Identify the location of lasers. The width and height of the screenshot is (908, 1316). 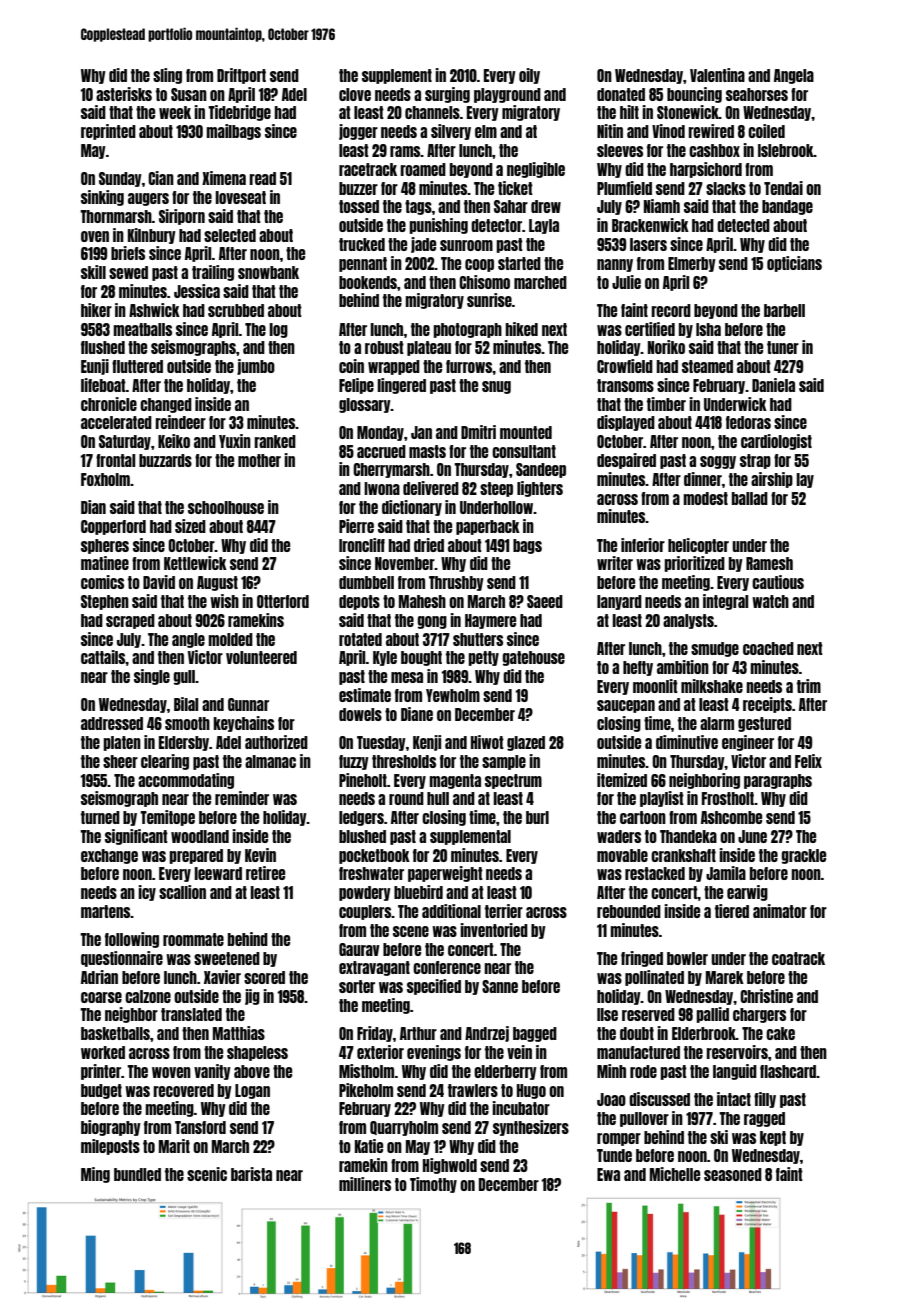
(648, 244).
